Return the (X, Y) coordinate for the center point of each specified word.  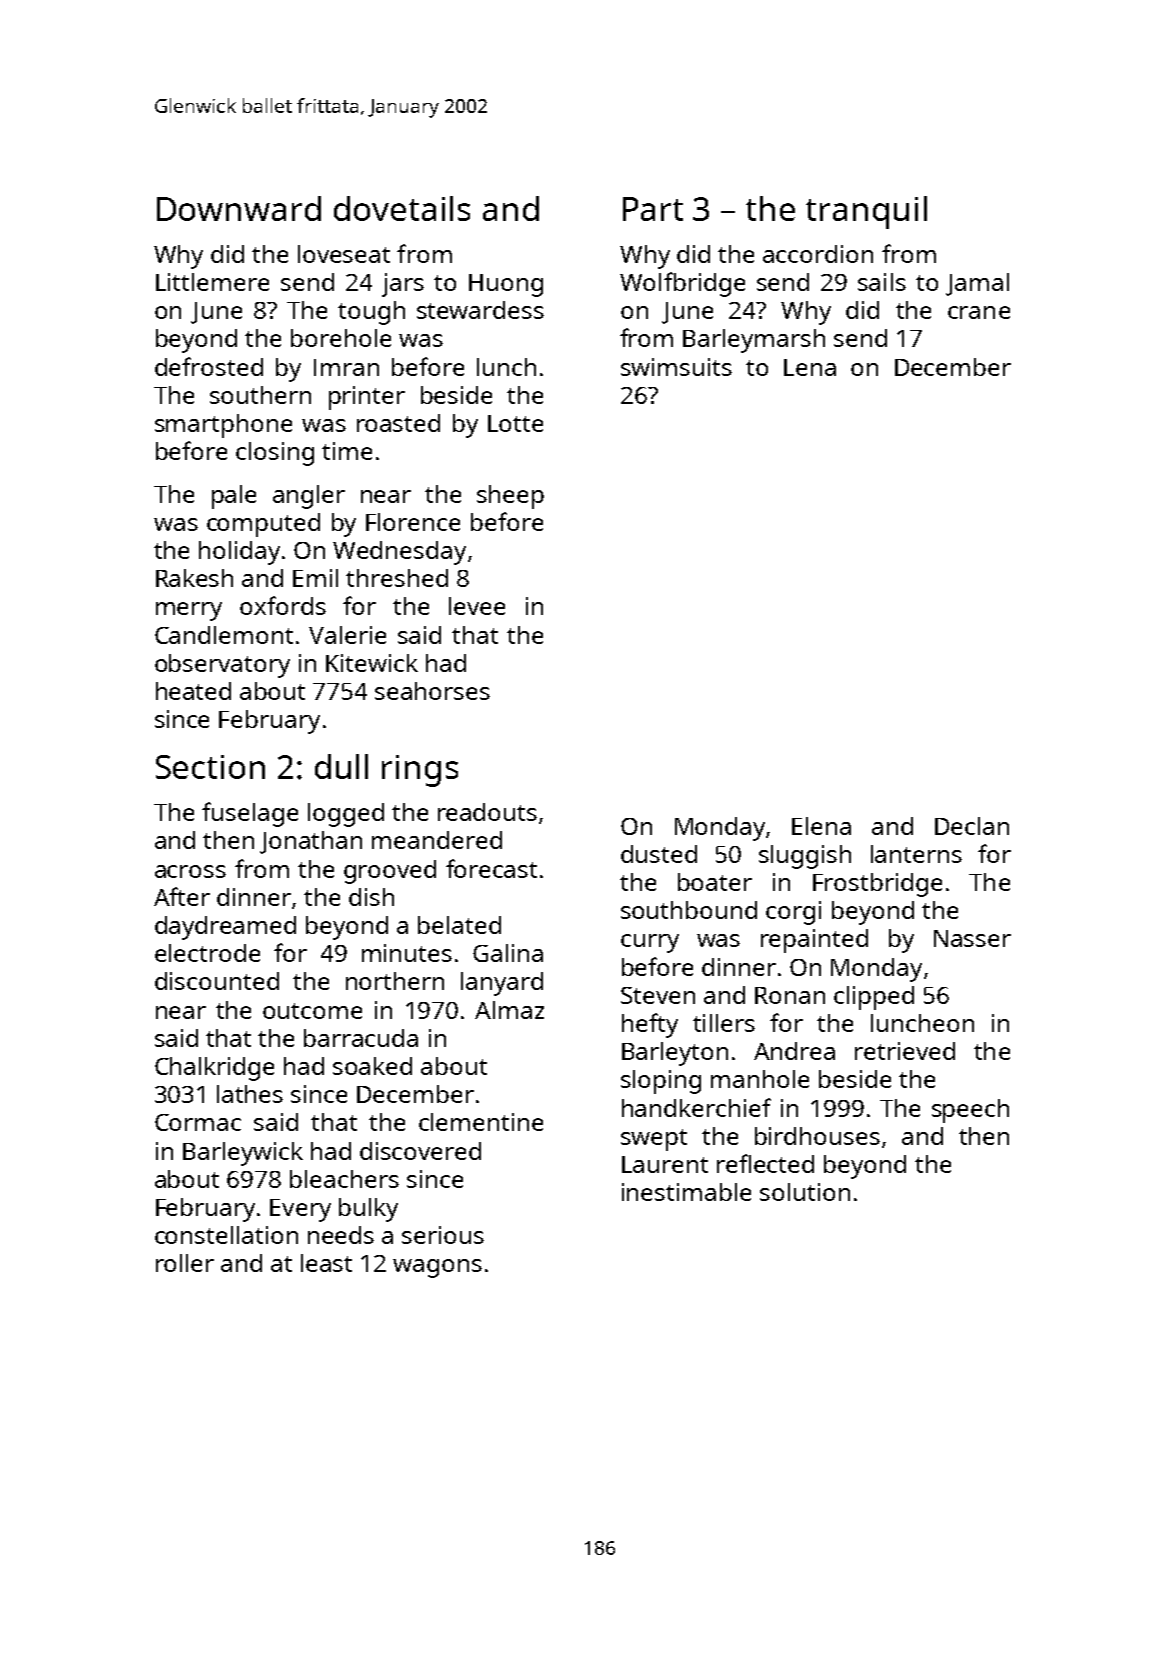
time (347, 451)
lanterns (916, 854)
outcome (312, 1011)
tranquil (866, 212)
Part (653, 209)
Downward (239, 208)
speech (970, 1111)
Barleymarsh (754, 341)
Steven (658, 995)
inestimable (686, 1192)
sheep (510, 497)
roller (185, 1263)
